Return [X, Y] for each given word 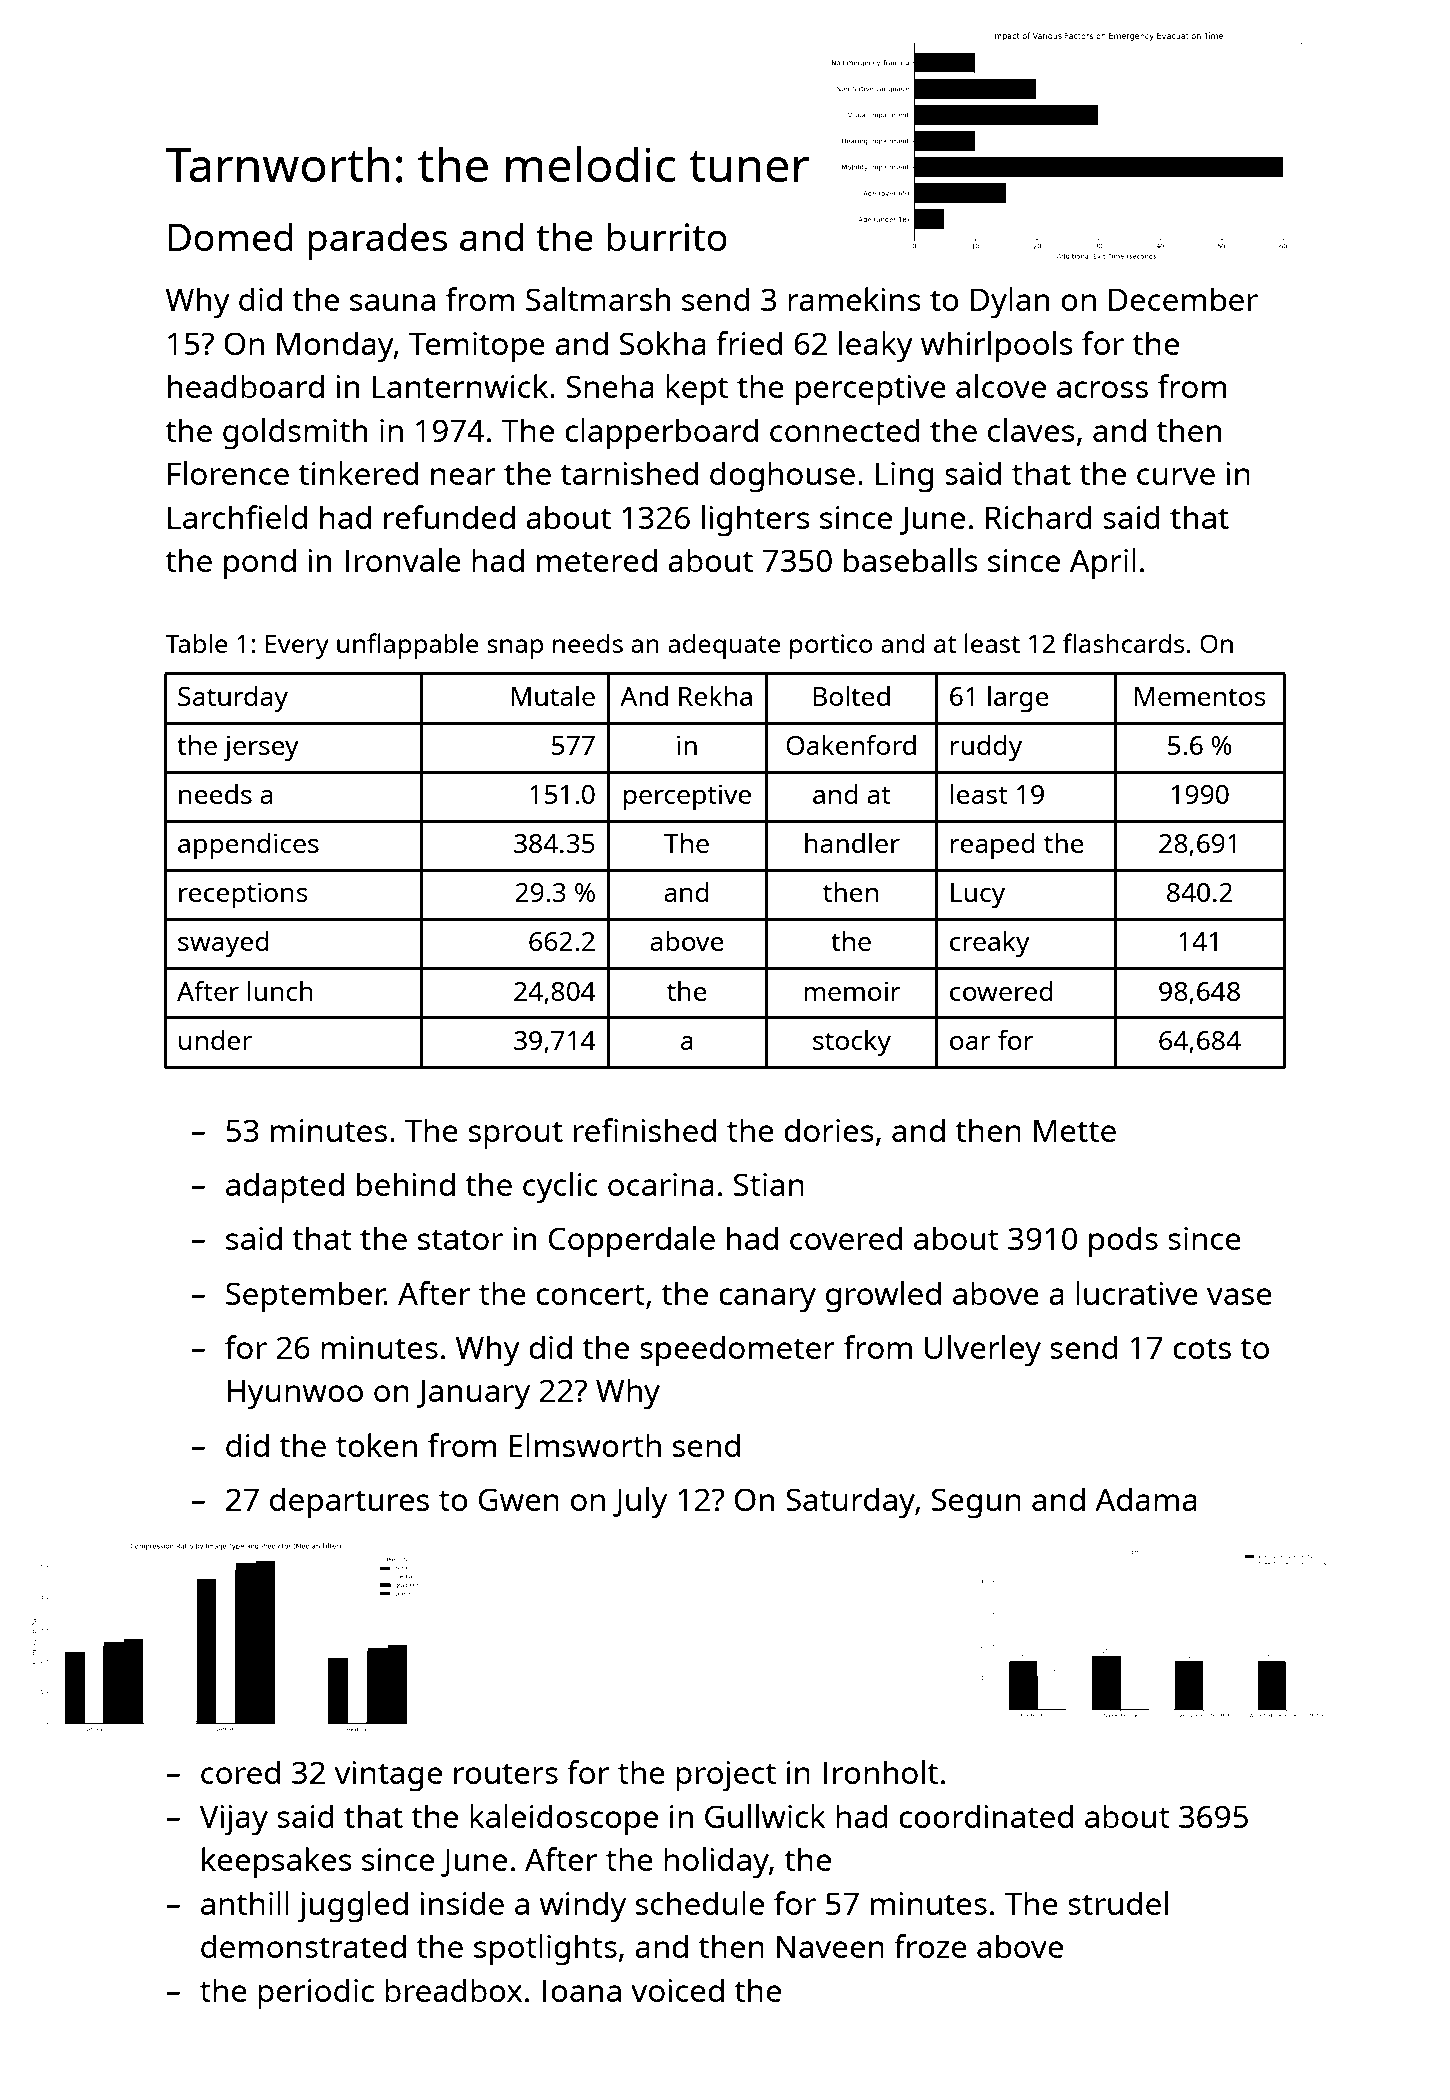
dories [829, 1130]
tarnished [629, 473]
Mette [1075, 1130]
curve [1176, 476]
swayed [223, 944]
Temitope [477, 347]
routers [506, 1773]
